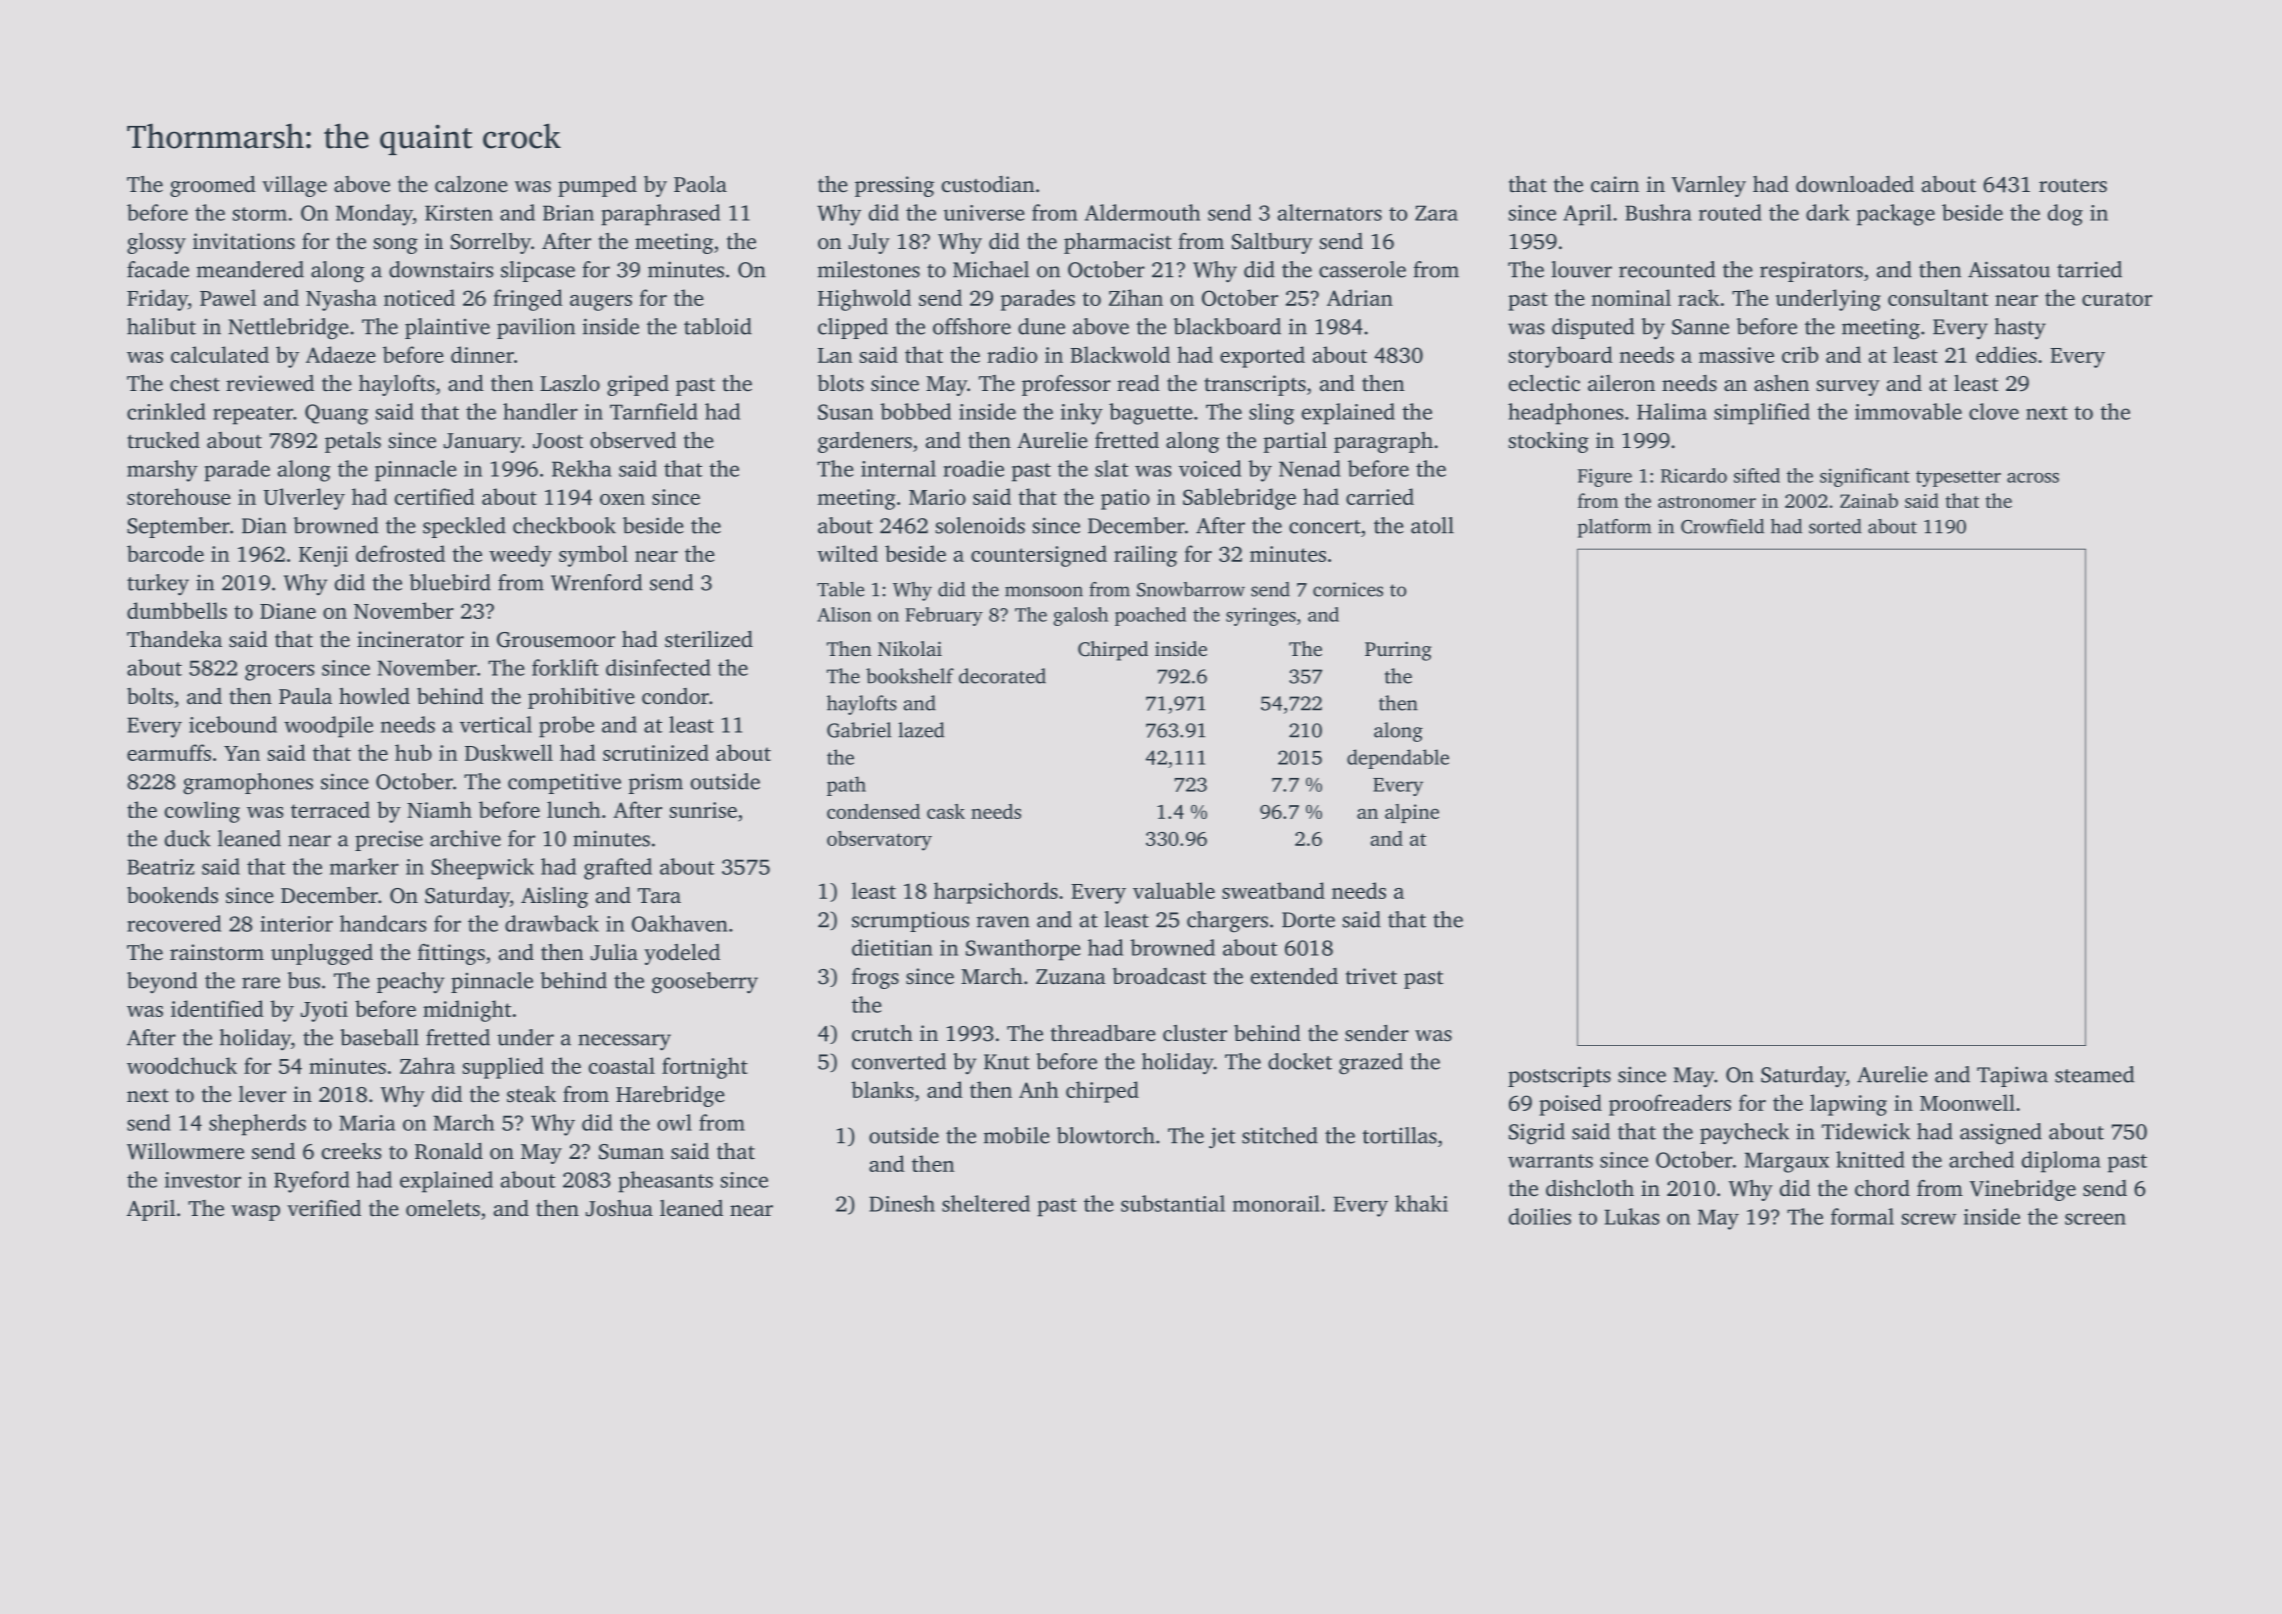 The image size is (2282, 1614). Describe the element at coordinates (464, 527) in the screenshot. I see `speckled` at that location.
